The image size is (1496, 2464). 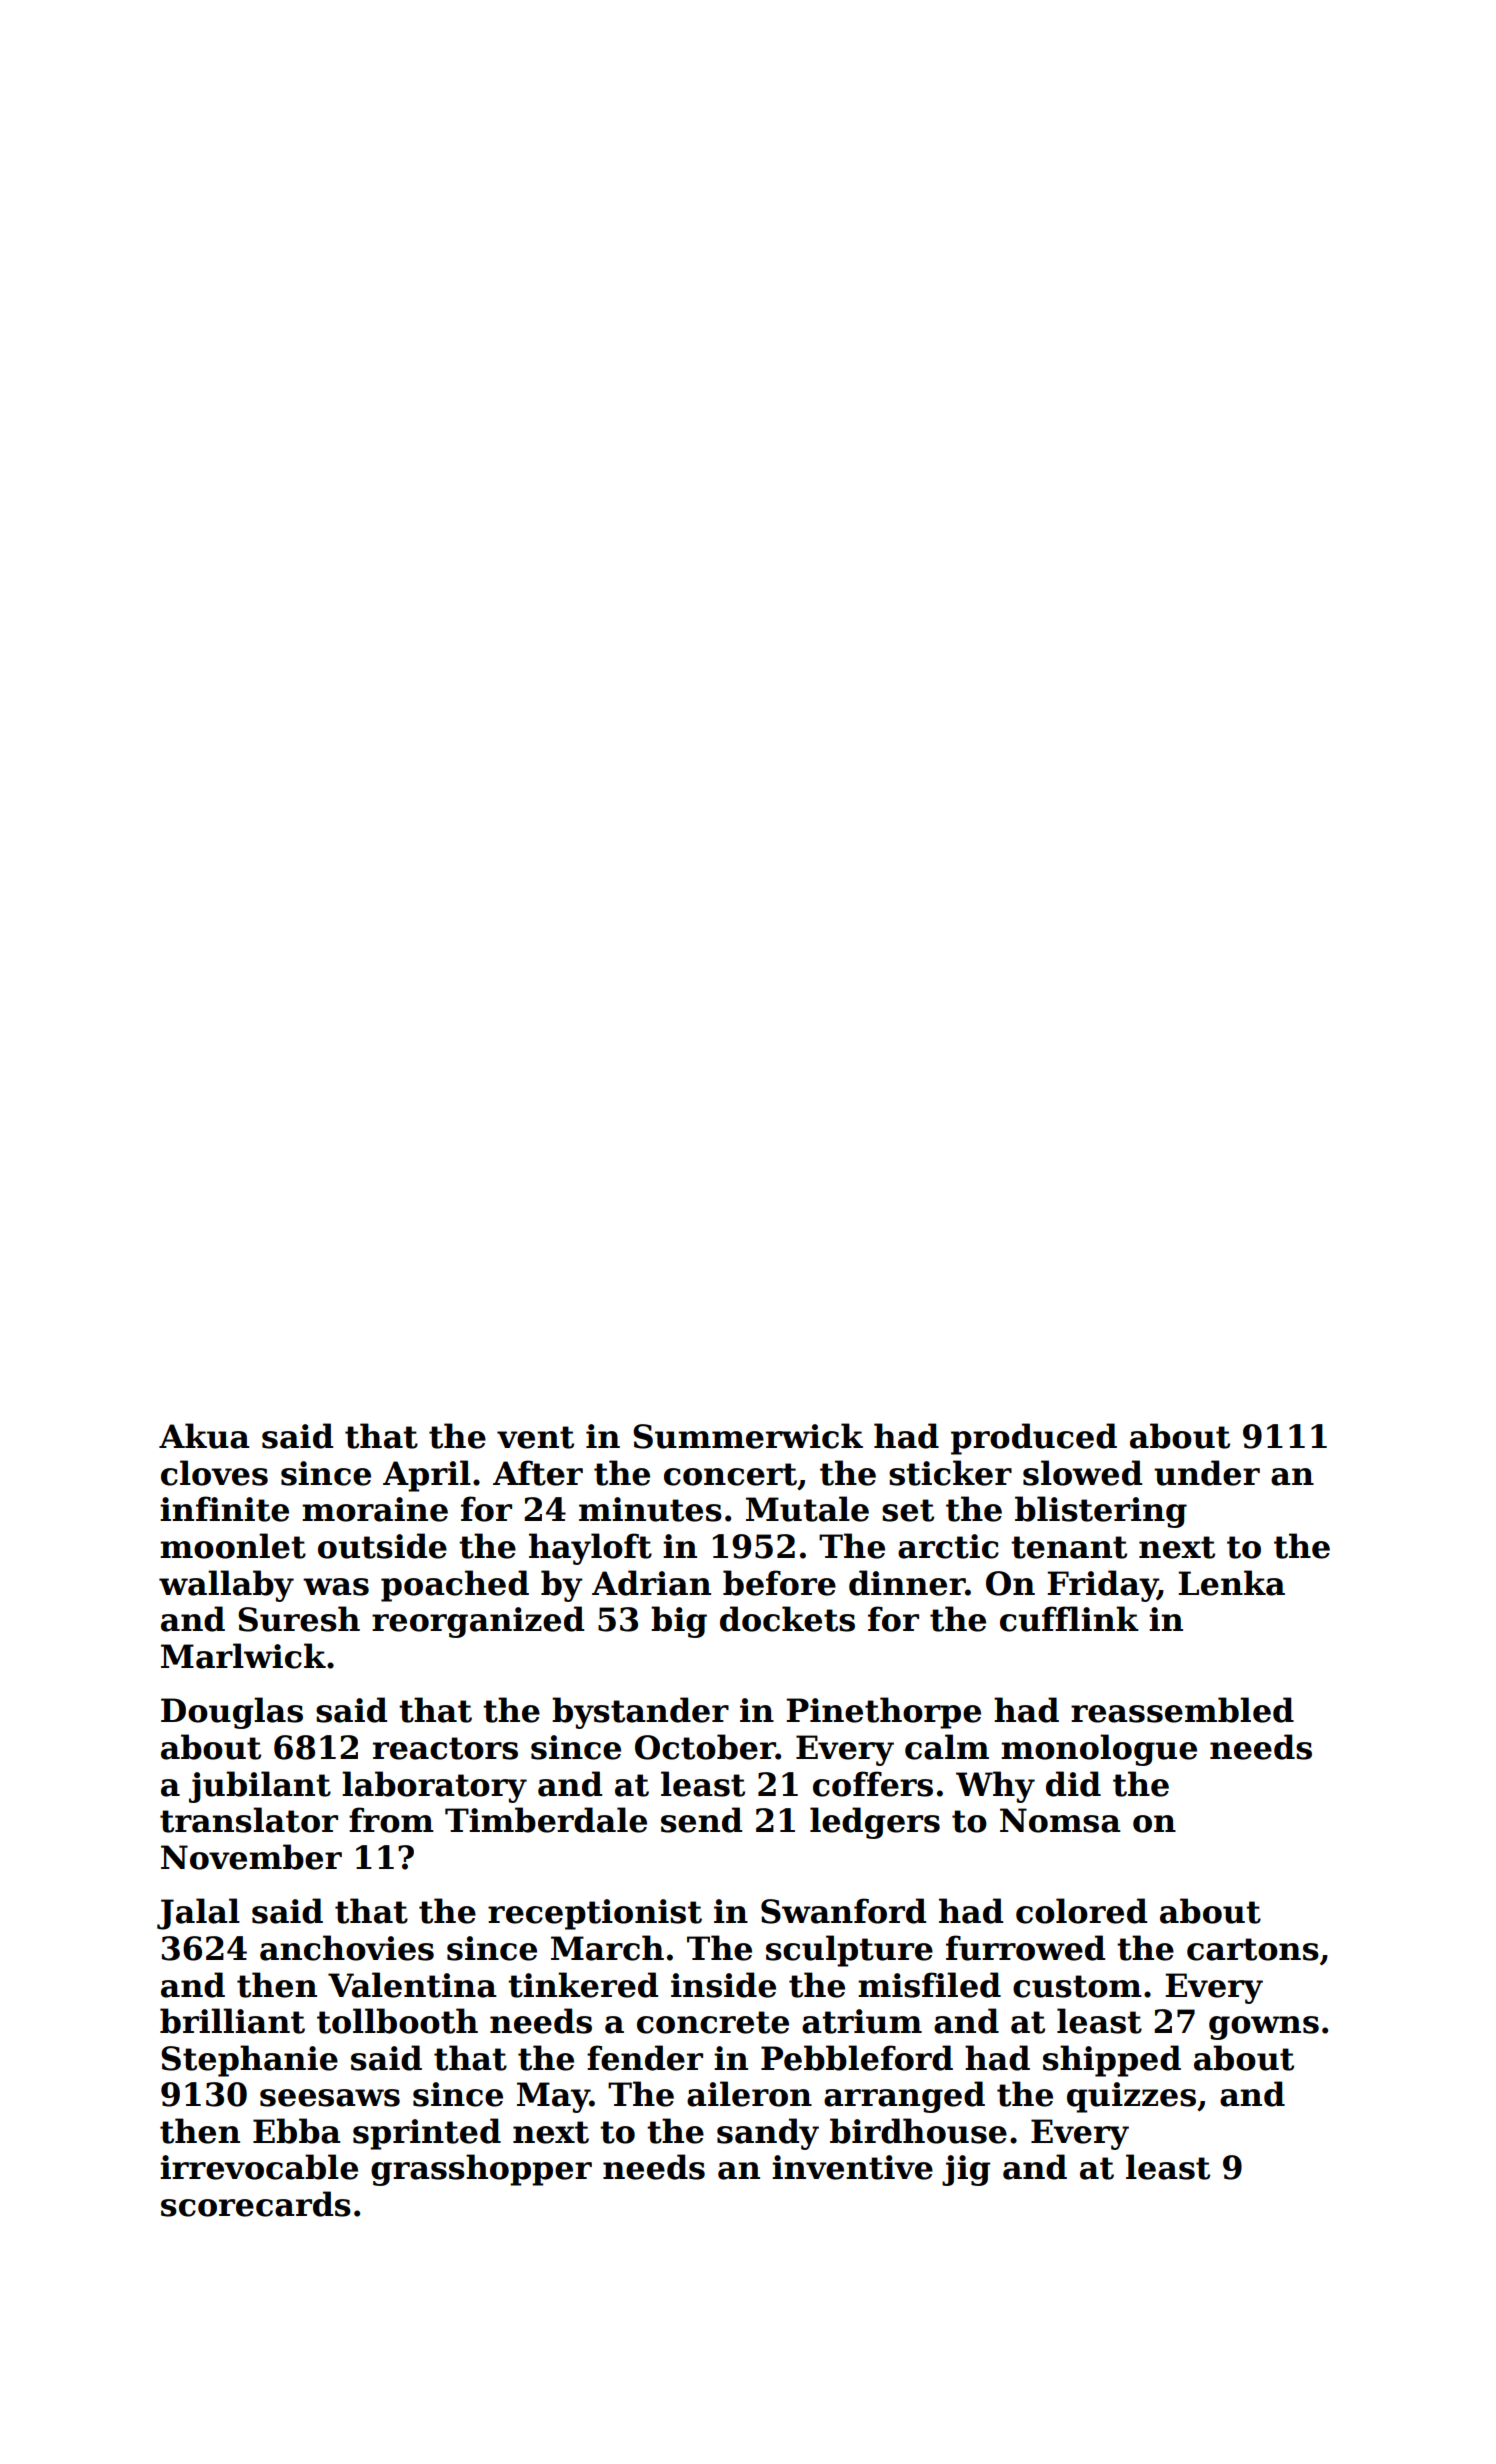 I want to click on Akua, so click(x=204, y=1436).
